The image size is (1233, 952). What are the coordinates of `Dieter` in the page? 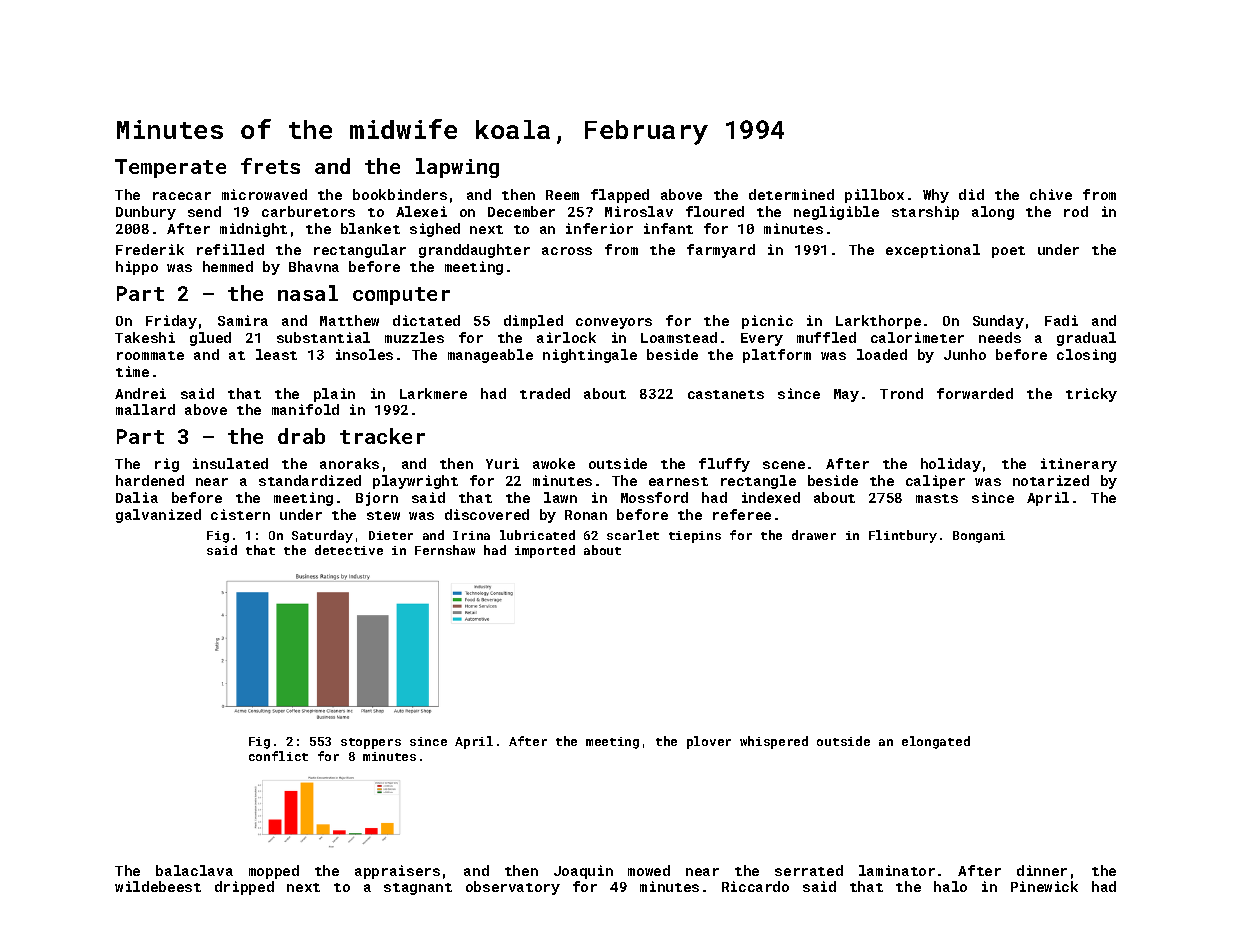 It's located at (391, 535).
